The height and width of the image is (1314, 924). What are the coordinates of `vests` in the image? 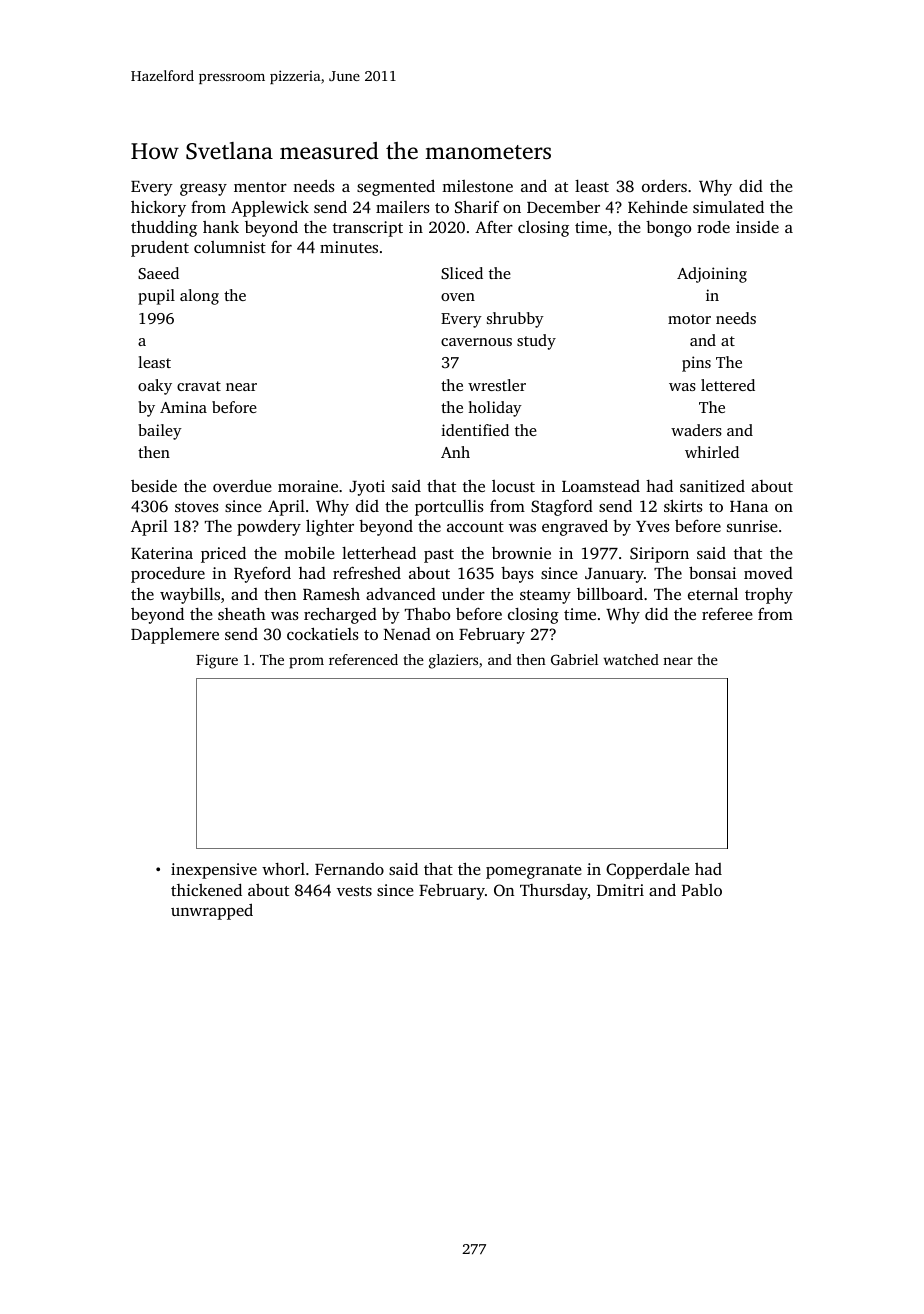 It's located at (354, 891).
